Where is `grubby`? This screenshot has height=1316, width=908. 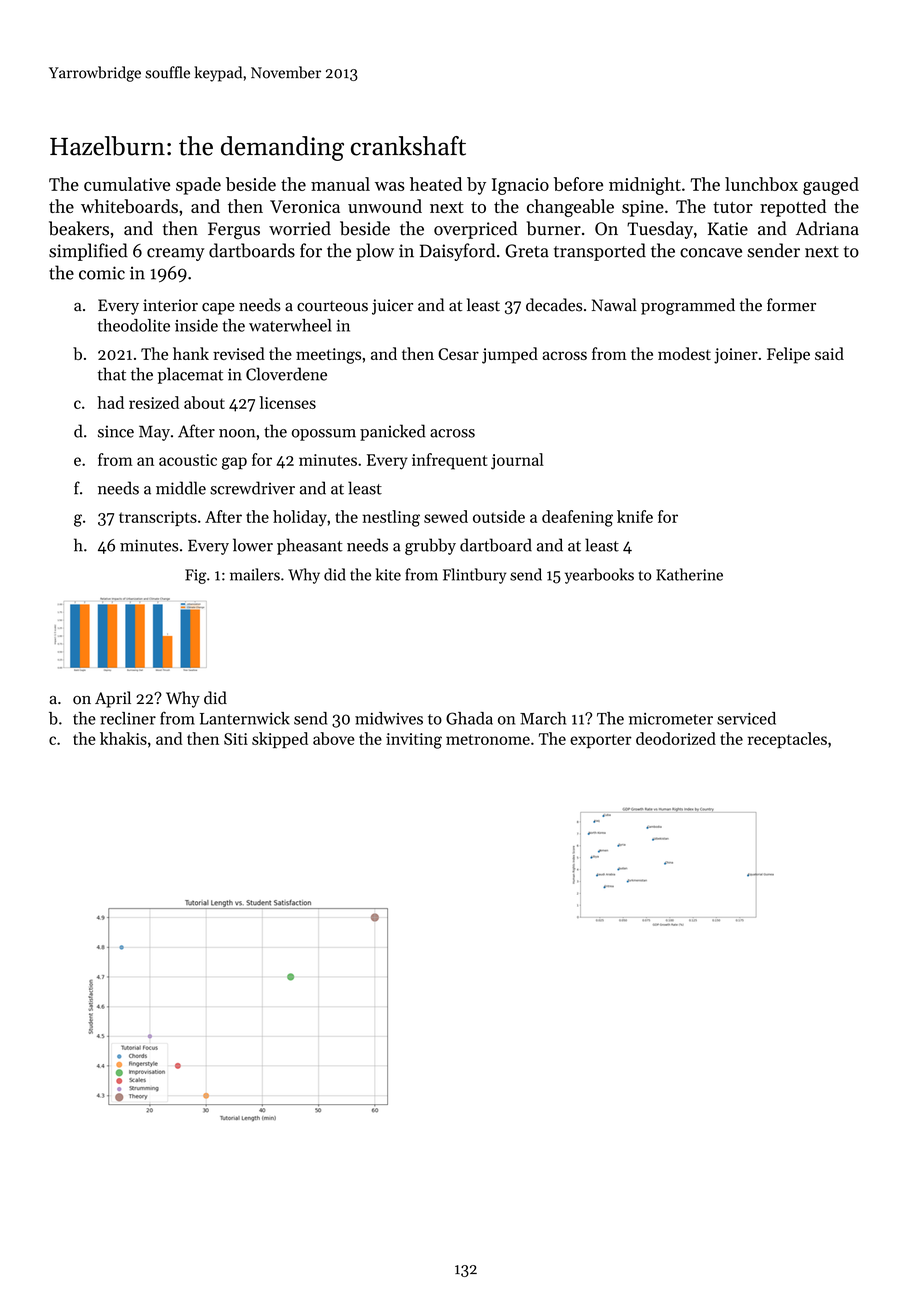 grubby is located at coordinates (430, 546).
